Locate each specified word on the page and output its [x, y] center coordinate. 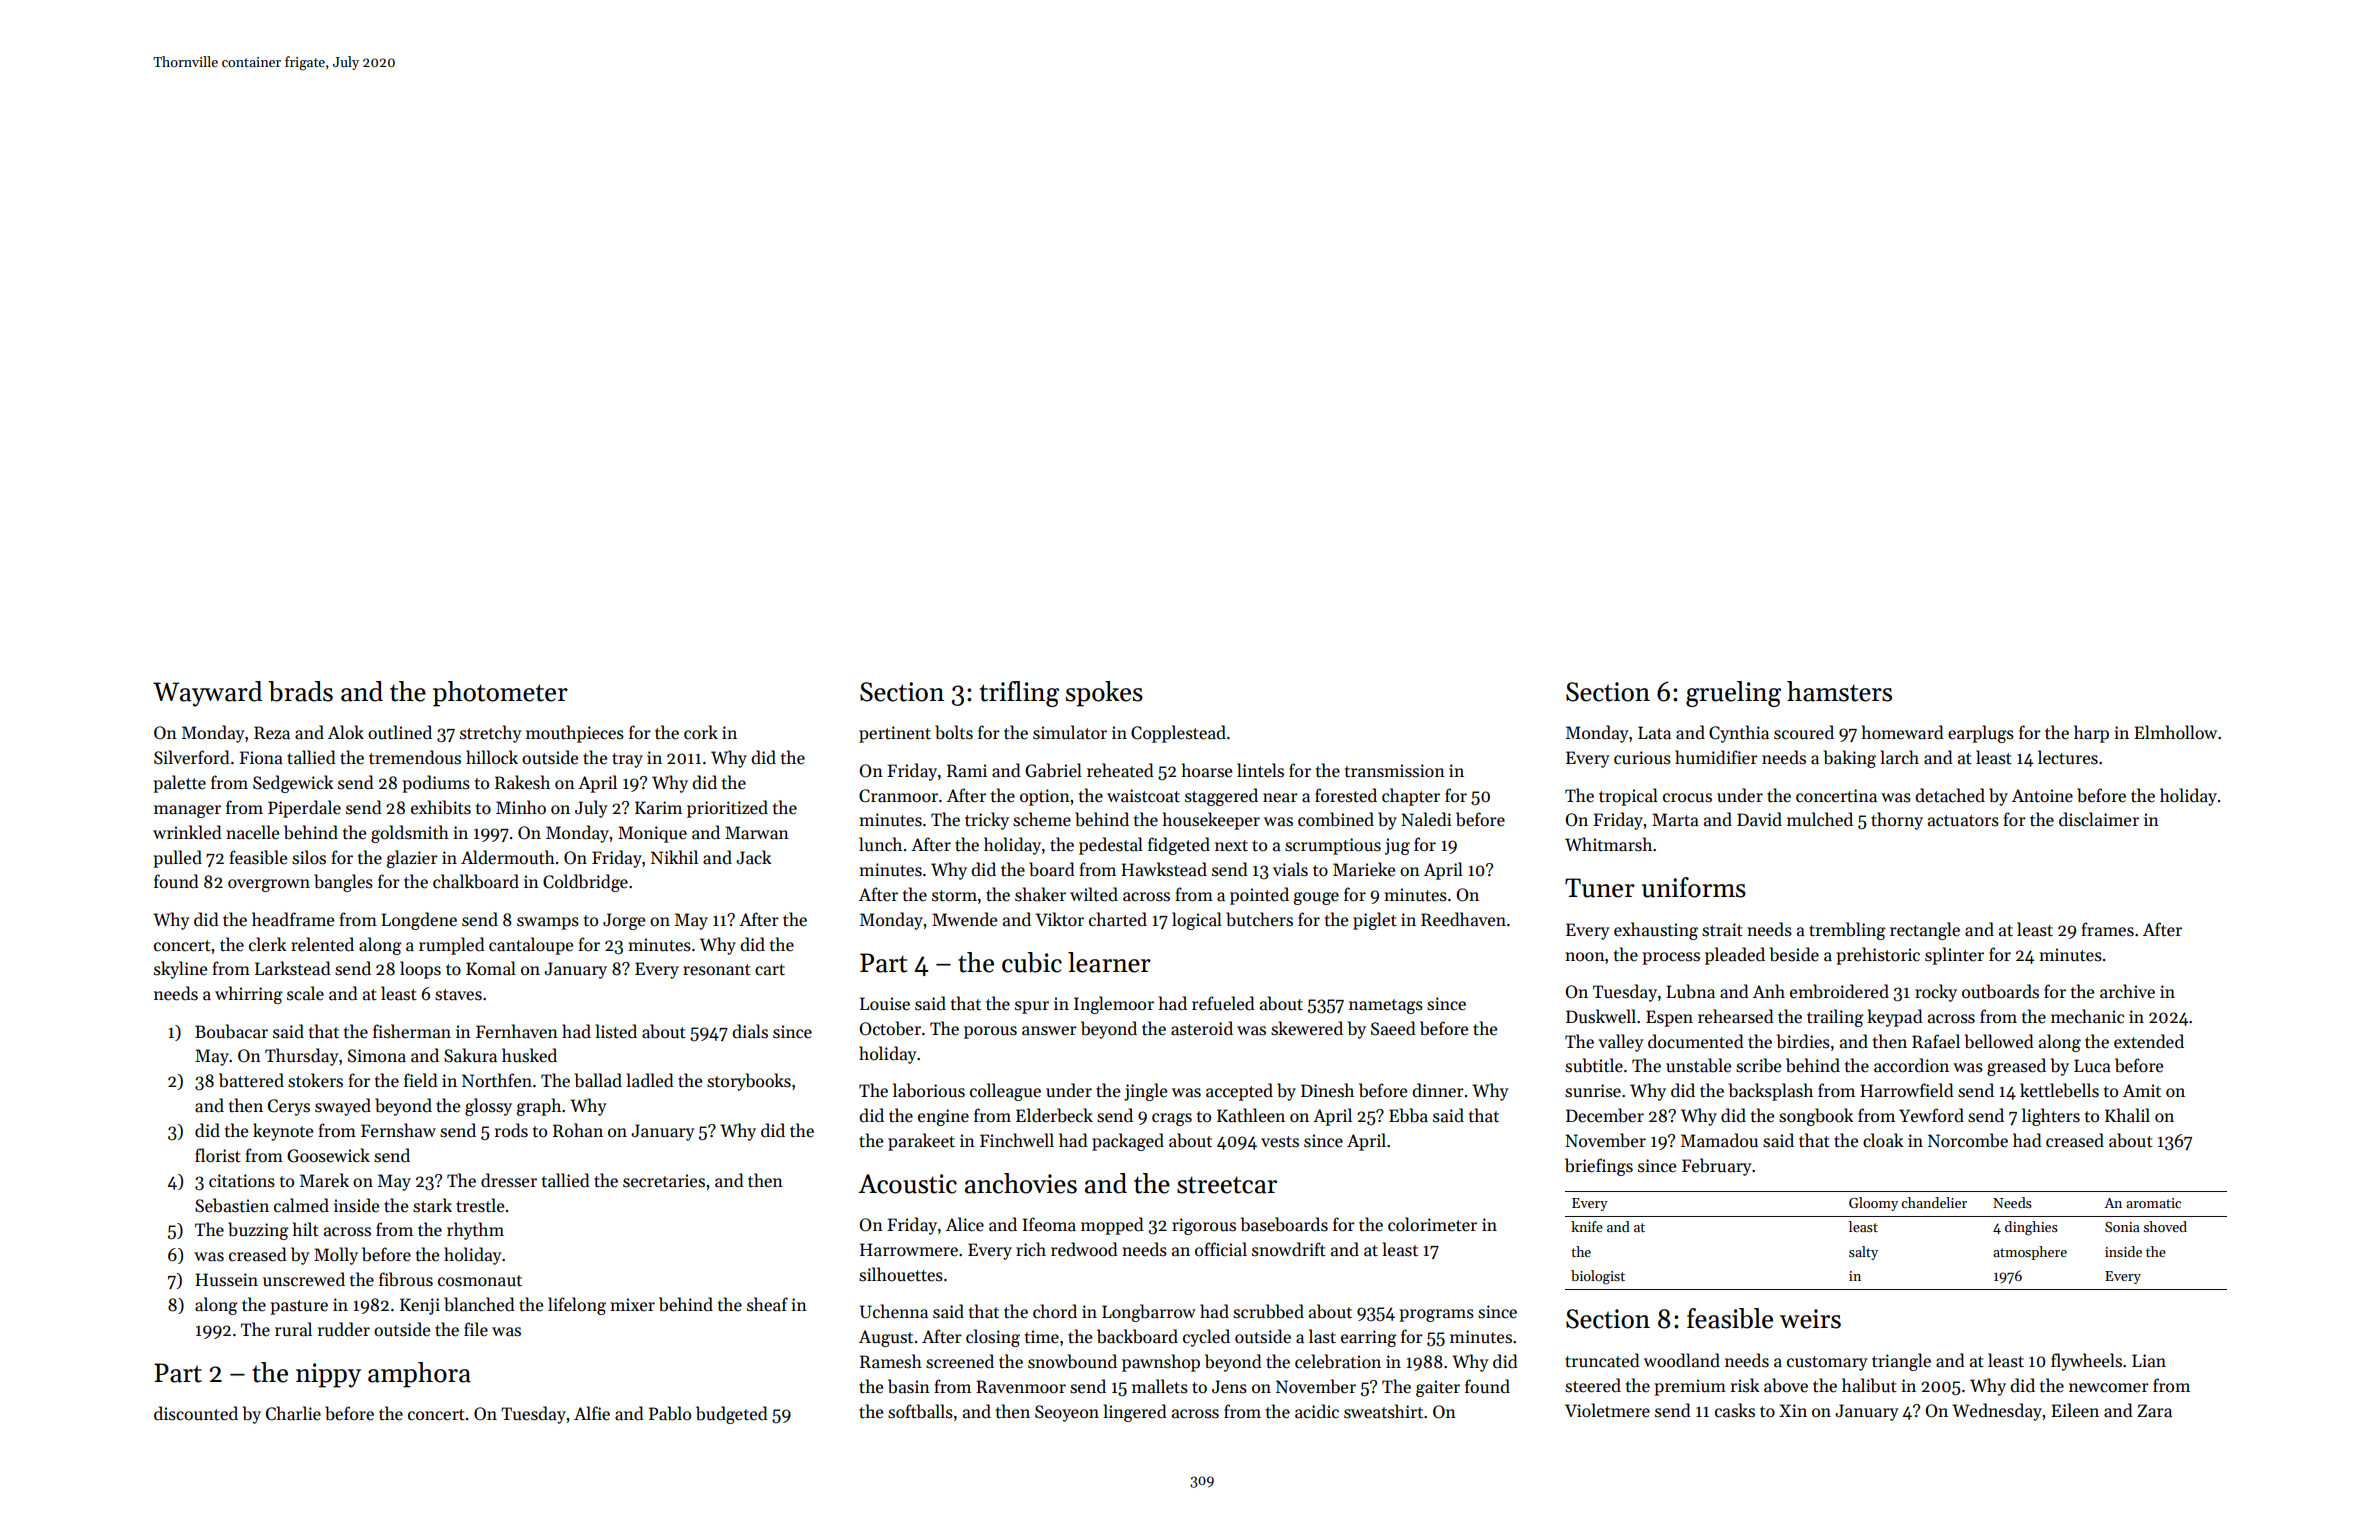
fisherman [412, 1031]
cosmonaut [480, 1281]
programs [1436, 1315]
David [1759, 819]
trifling [1019, 694]
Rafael [1936, 1041]
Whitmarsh [1608, 844]
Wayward [207, 694]
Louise [885, 1004]
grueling [1733, 694]
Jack [753, 857]
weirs [1810, 1319]
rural [293, 1329]
